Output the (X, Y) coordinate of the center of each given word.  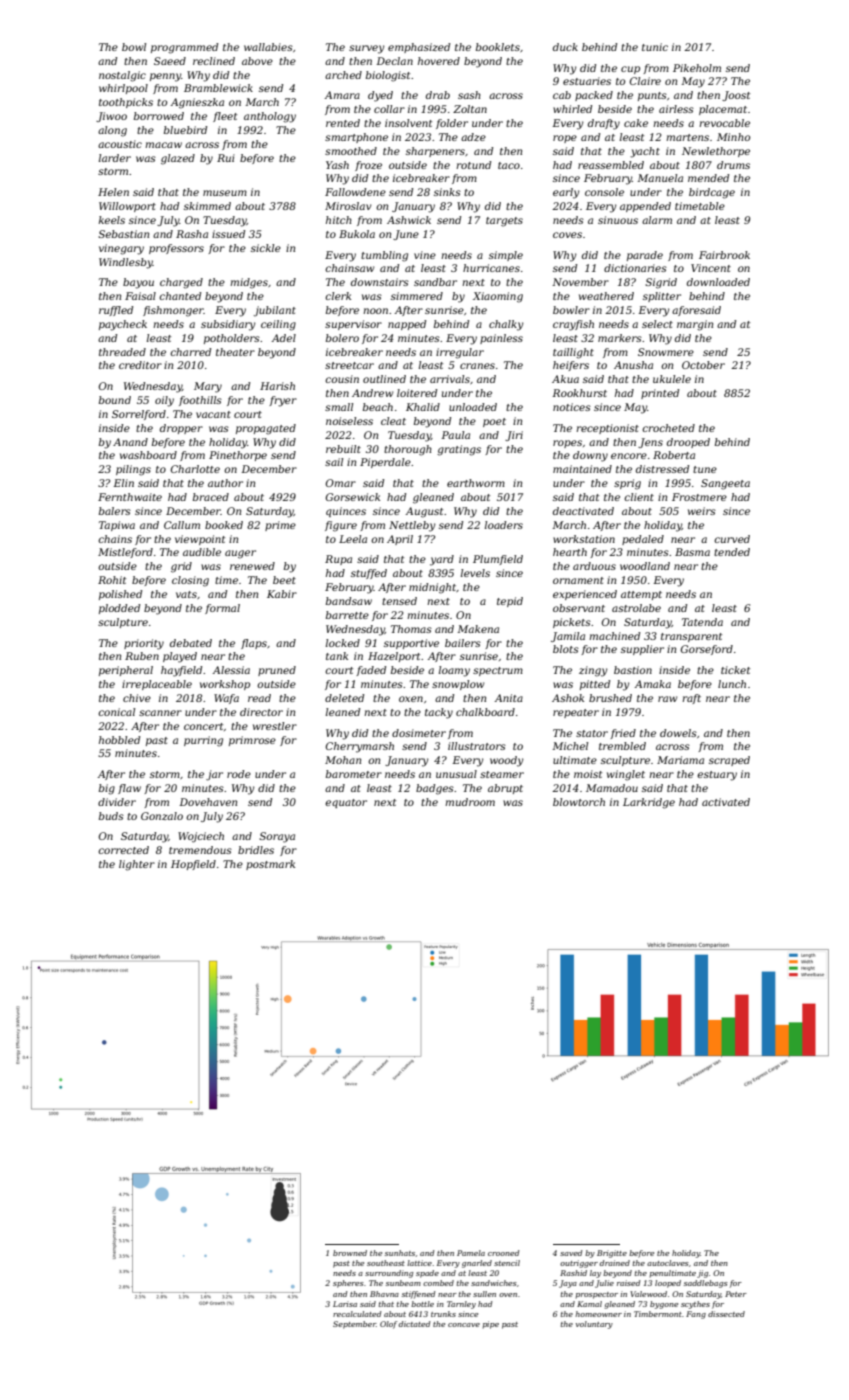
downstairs (380, 282)
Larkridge (649, 803)
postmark (270, 865)
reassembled (611, 165)
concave (464, 1325)
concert (203, 726)
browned (350, 1253)
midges (249, 283)
